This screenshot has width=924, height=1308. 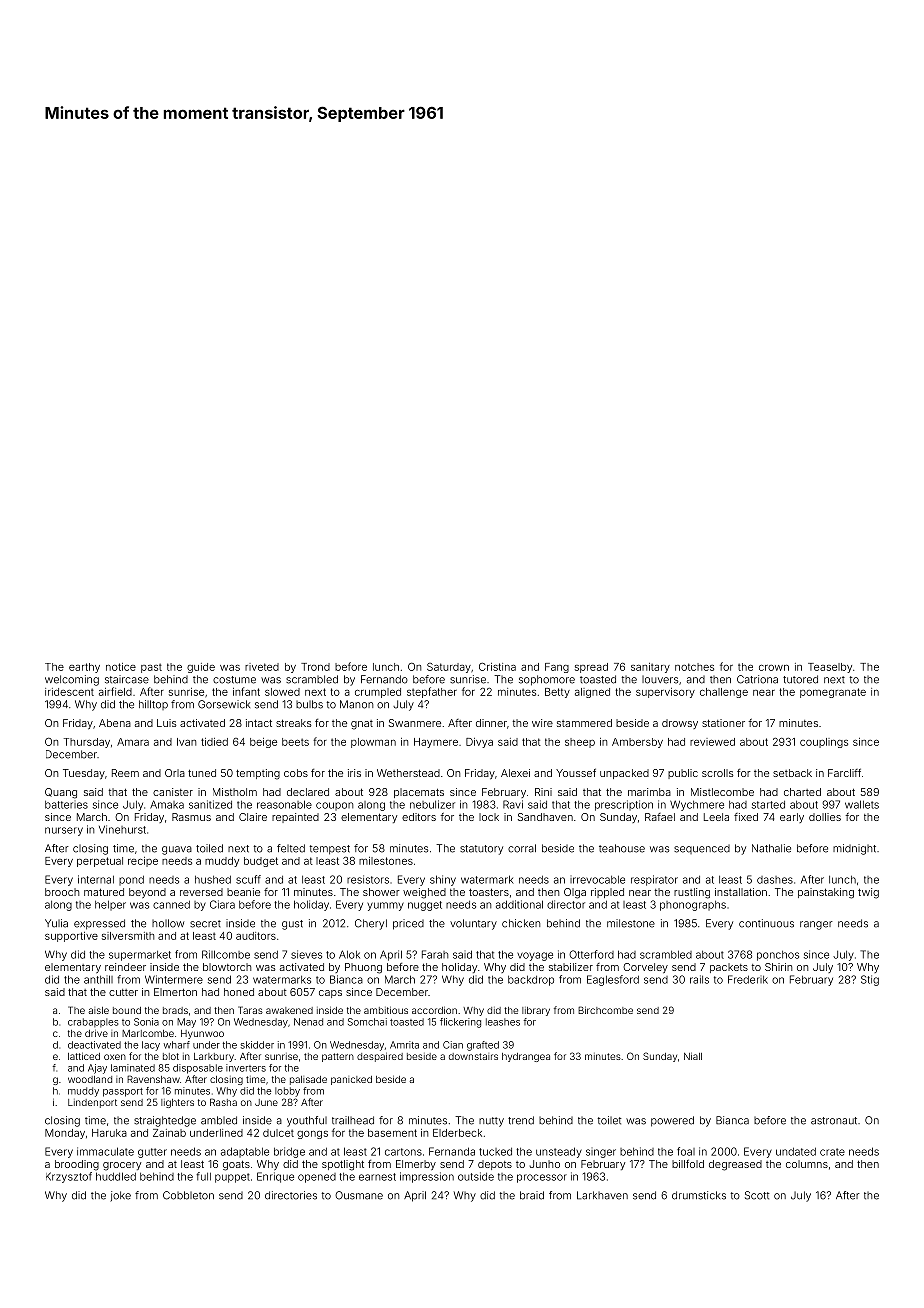 What do you see at coordinates (140, 956) in the screenshot?
I see `supermarket` at bounding box center [140, 956].
